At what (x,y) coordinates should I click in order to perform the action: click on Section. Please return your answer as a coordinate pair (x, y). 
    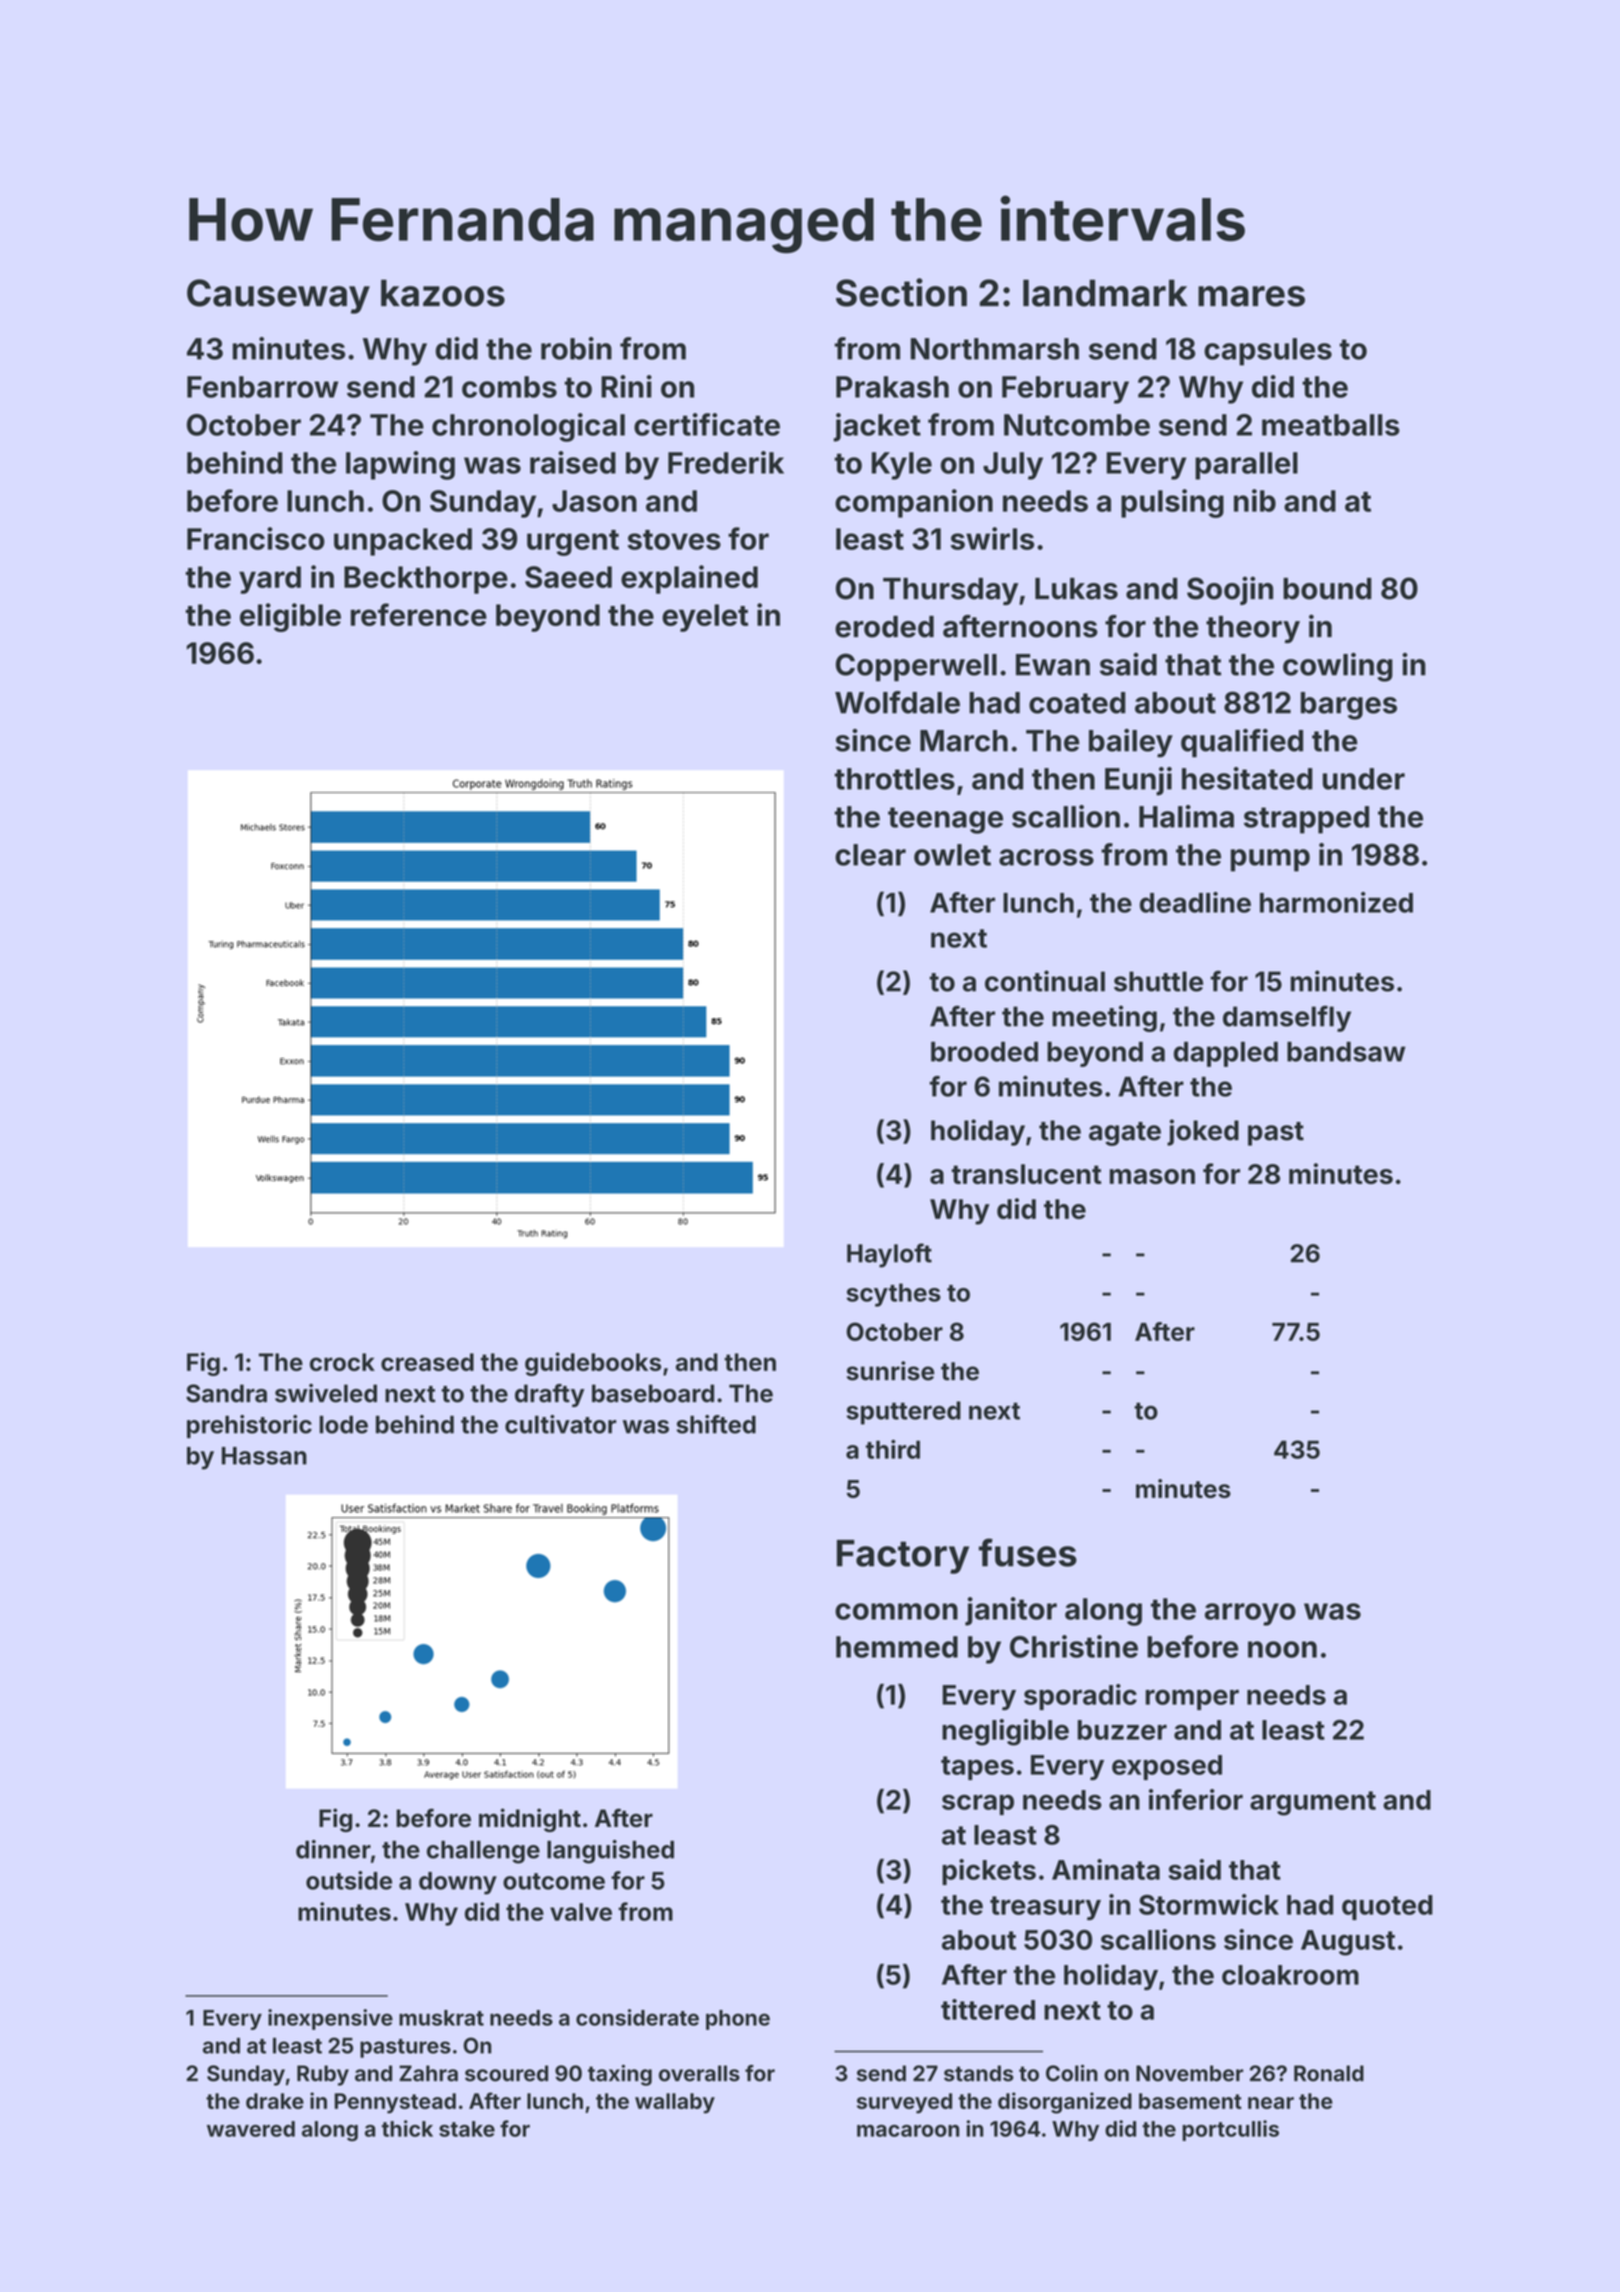
    Looking at the image, I should click on (901, 292).
